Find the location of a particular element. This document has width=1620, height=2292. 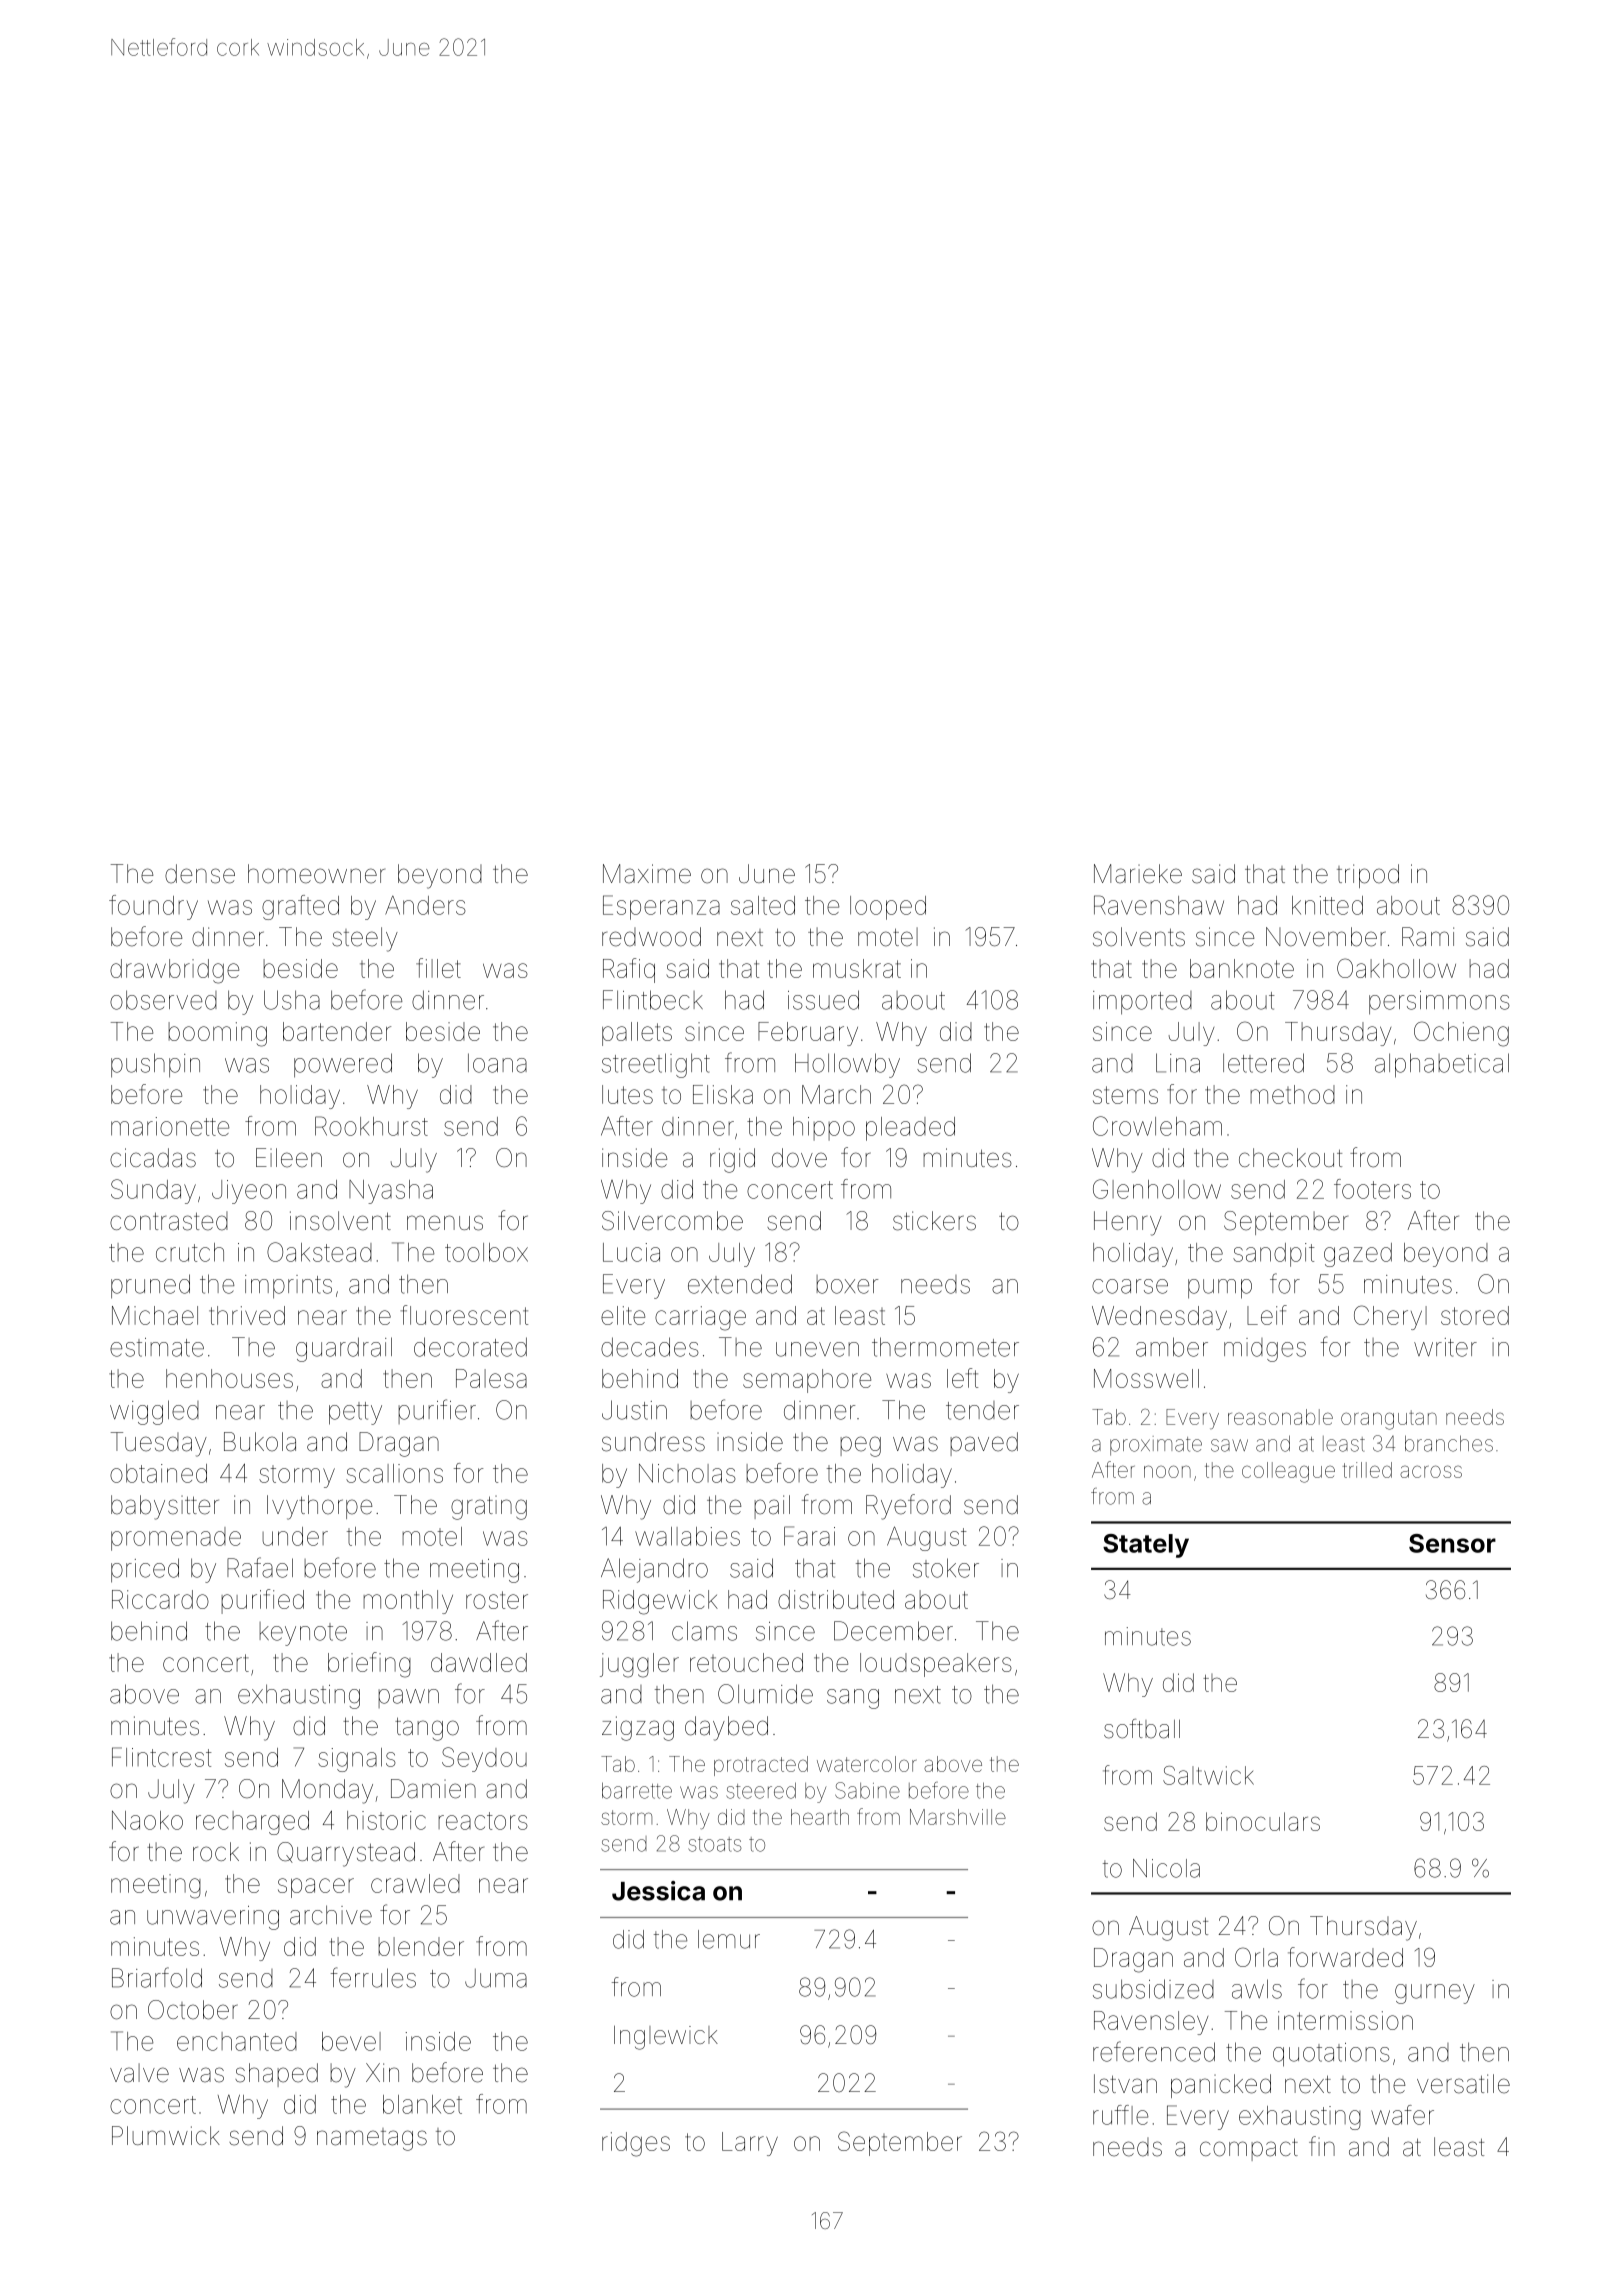

ruffle is located at coordinates (1120, 2115).
